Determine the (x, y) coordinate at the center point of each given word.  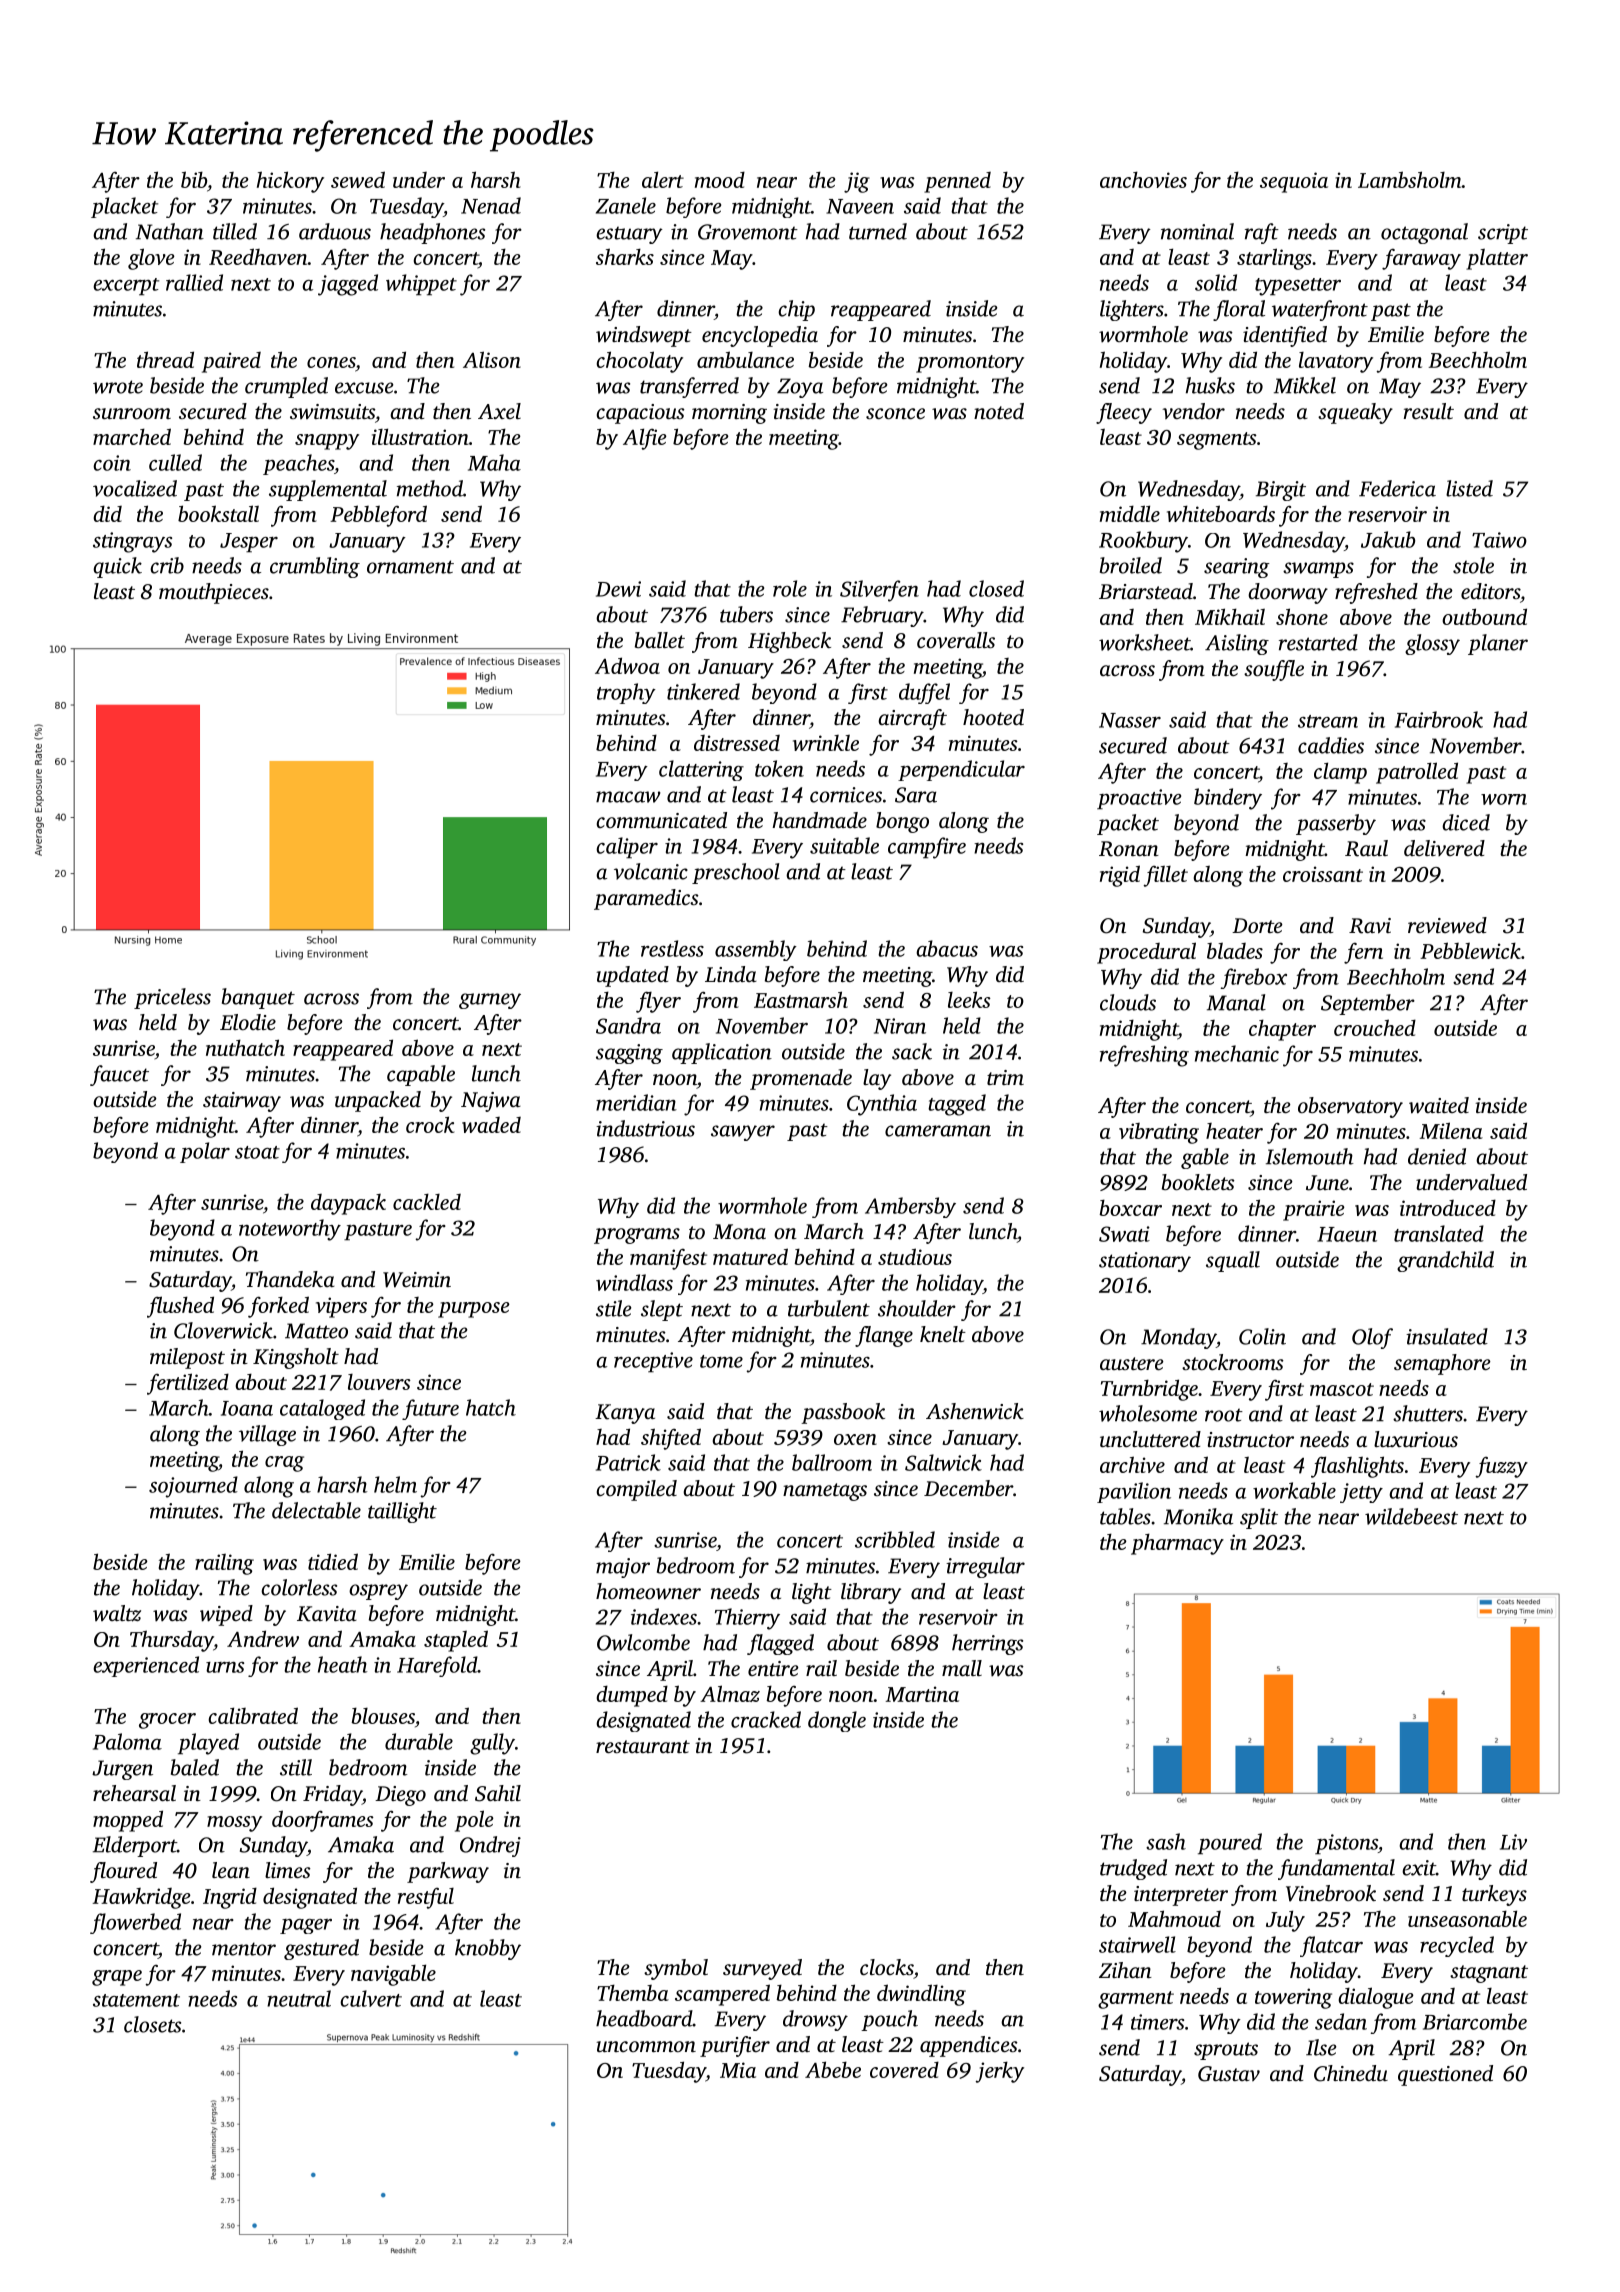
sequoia (1294, 182)
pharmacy (1177, 1544)
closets (152, 2024)
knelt (943, 1334)
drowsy (815, 2020)
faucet (119, 1075)
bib (194, 179)
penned (957, 182)
